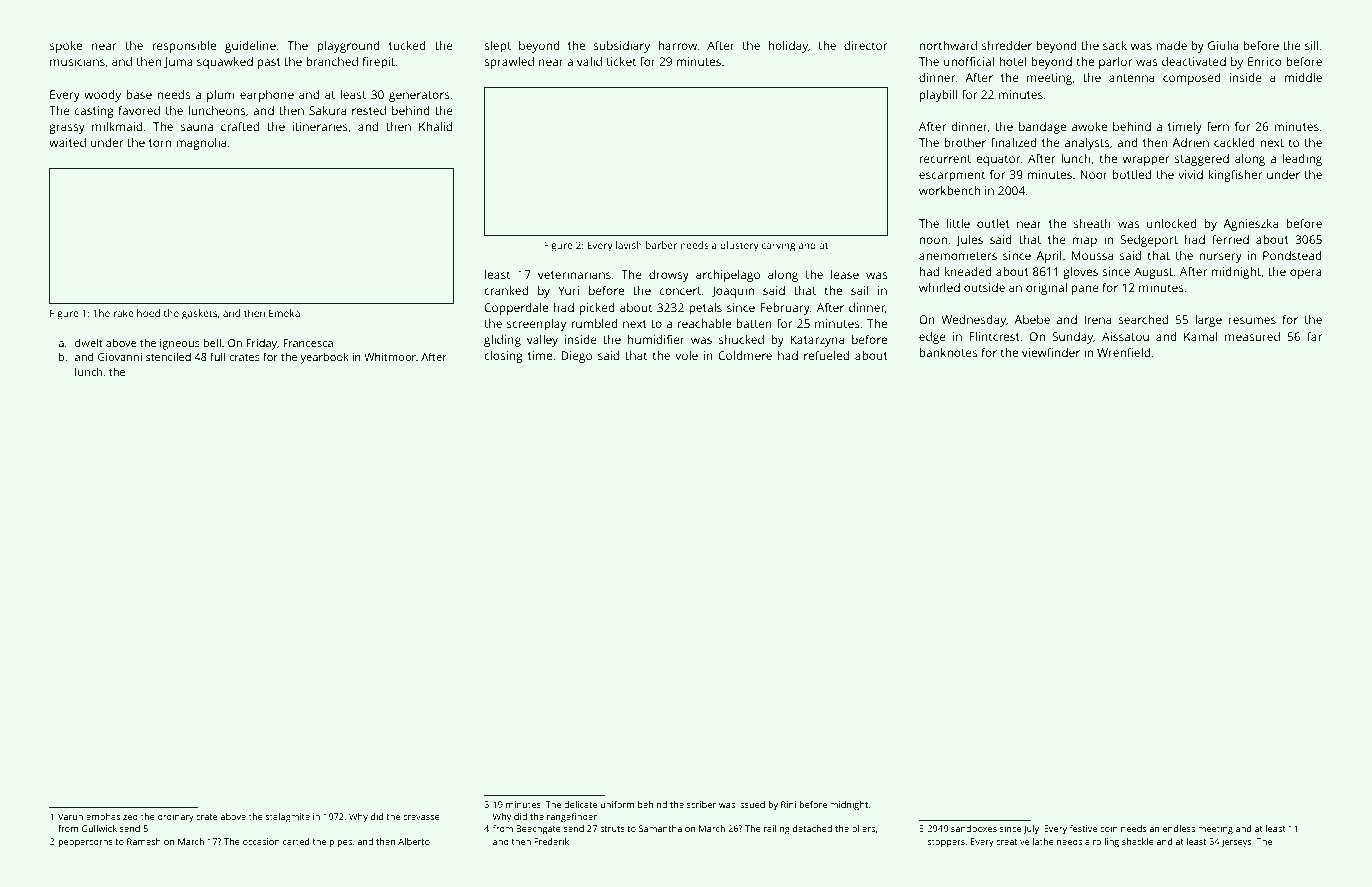  I want to click on Varun, so click(70, 816).
